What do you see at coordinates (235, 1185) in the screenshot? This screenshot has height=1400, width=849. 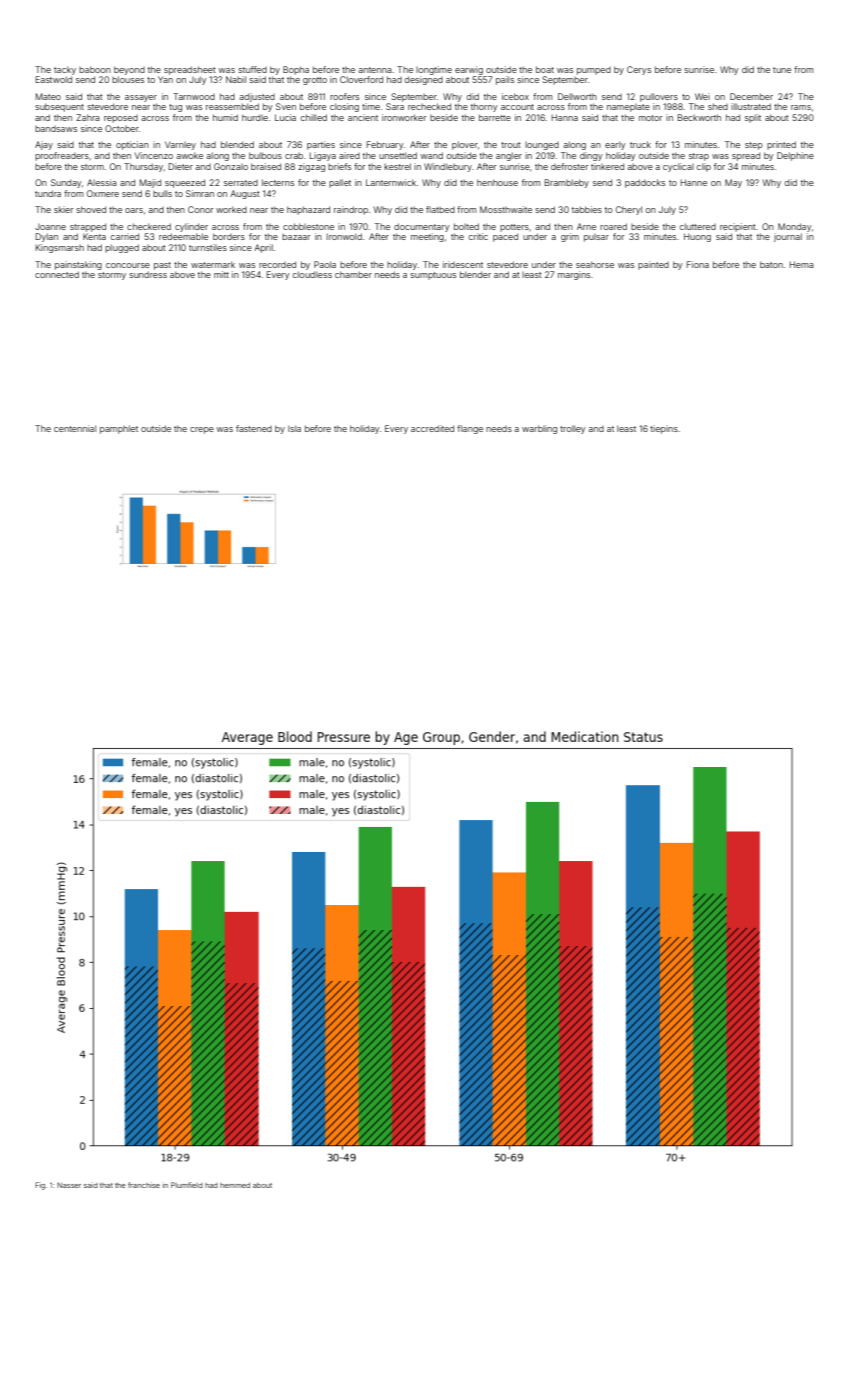 I see `hemmed` at bounding box center [235, 1185].
